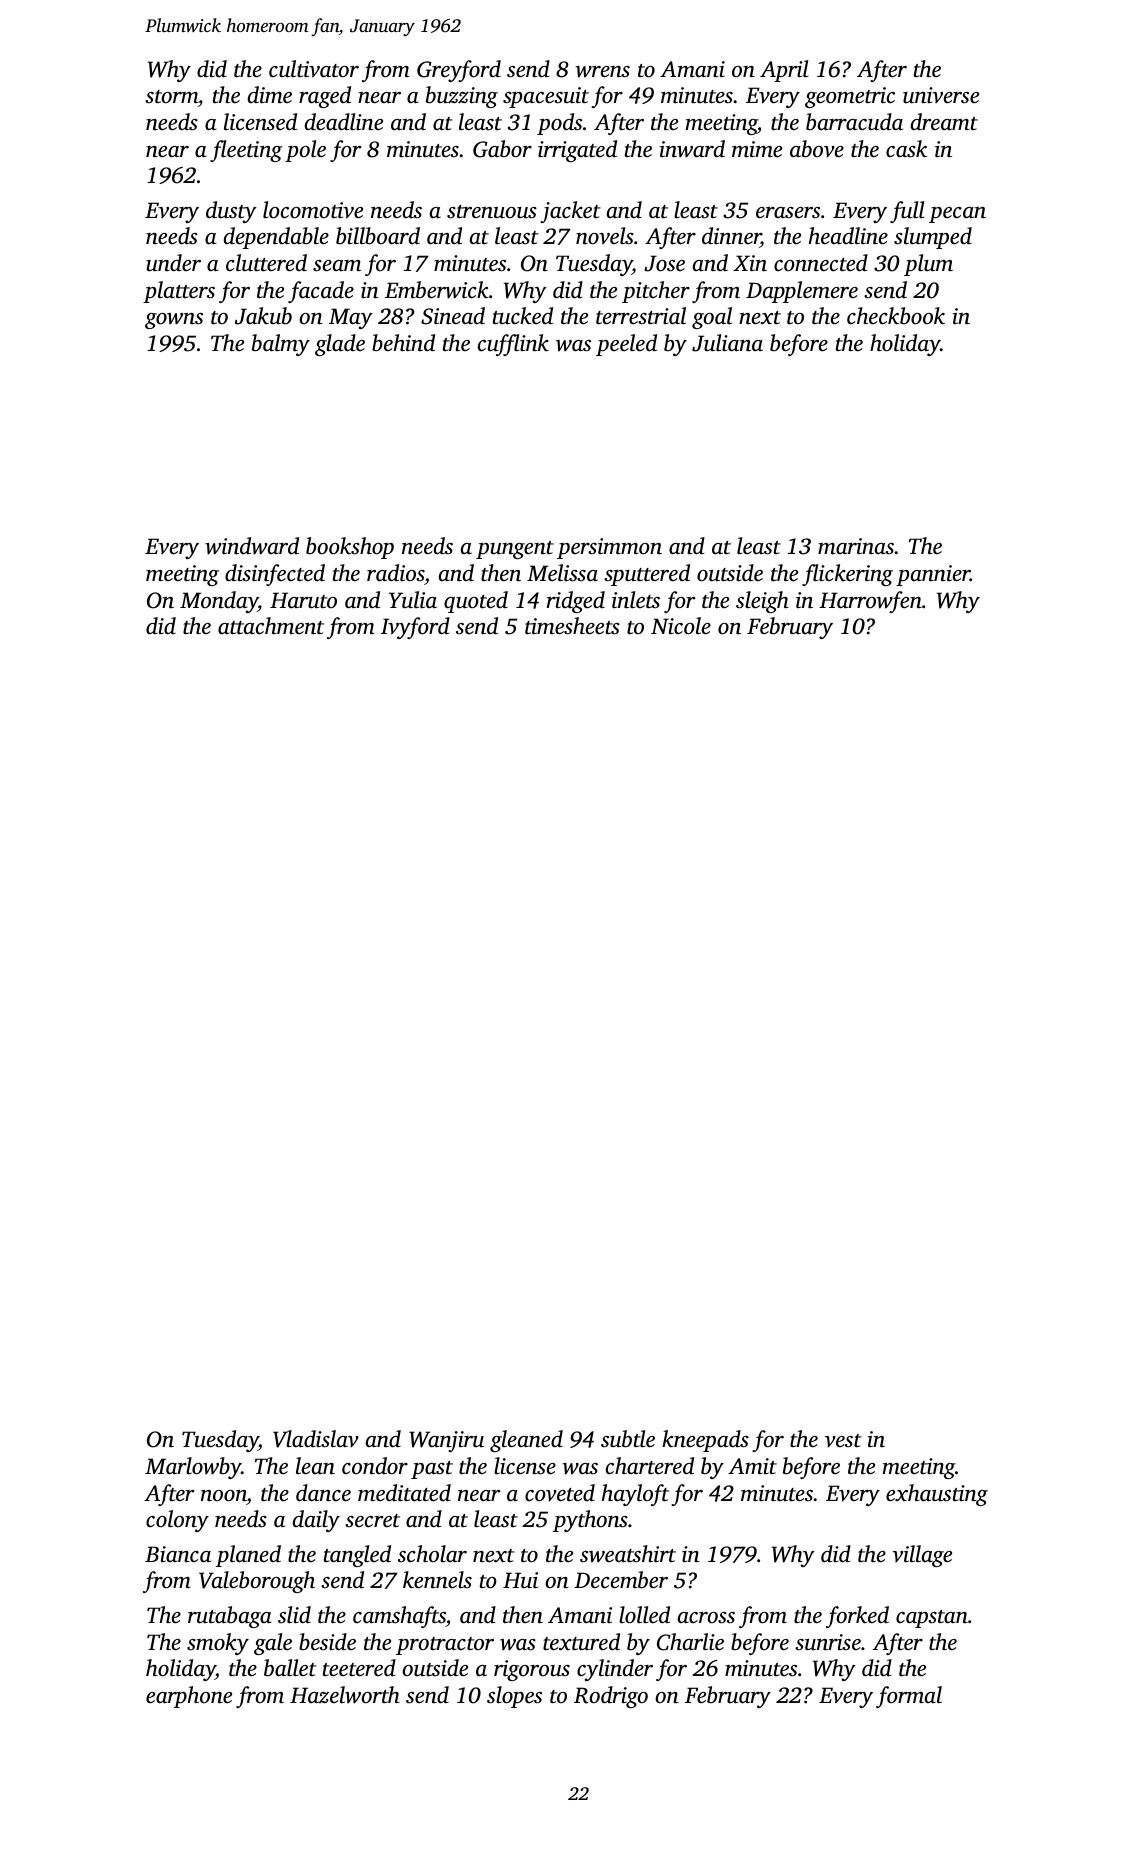 The width and height of the screenshot is (1137, 1873). Describe the element at coordinates (515, 550) in the screenshot. I see `pungent` at that location.
